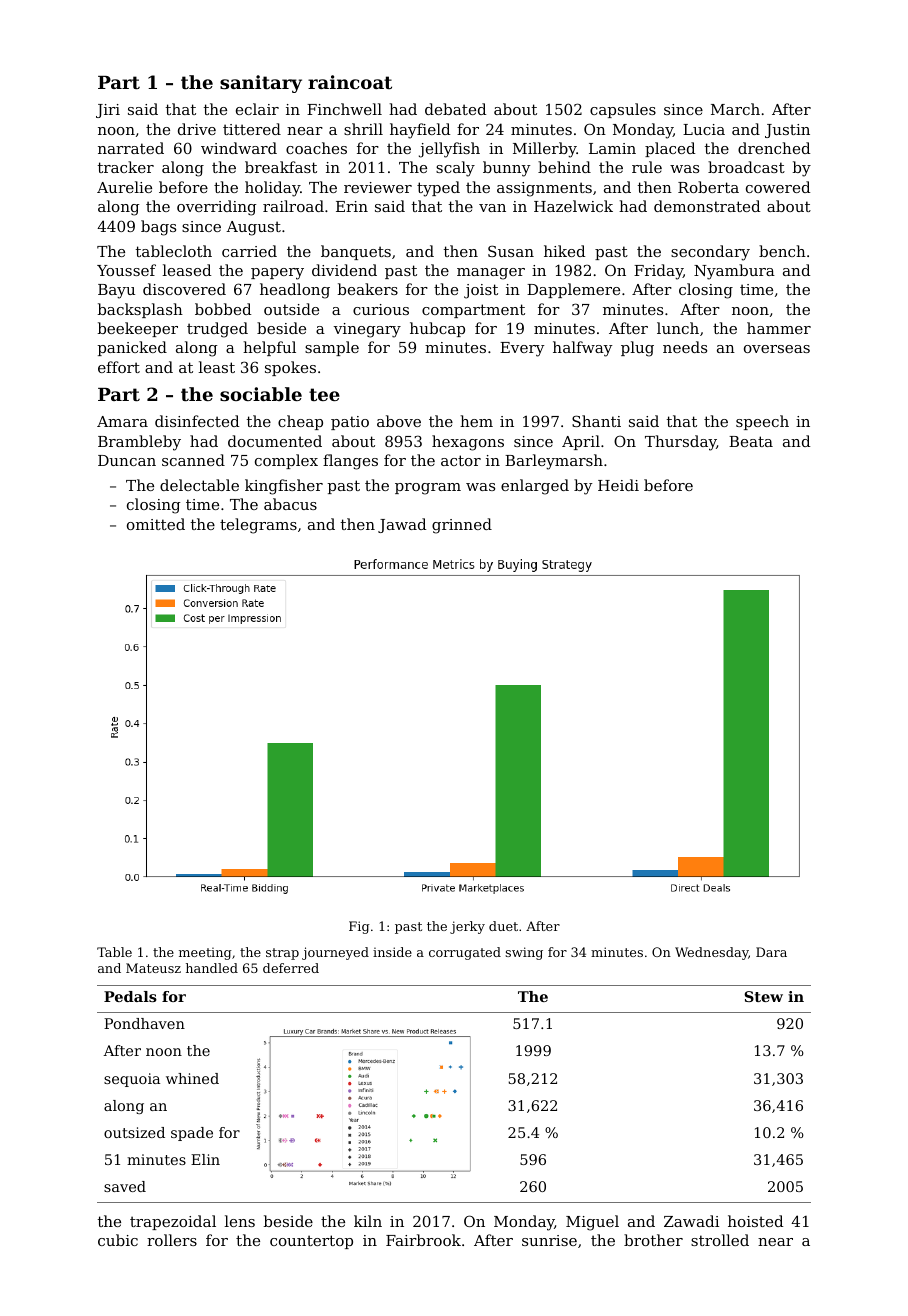  I want to click on inside, so click(392, 952).
